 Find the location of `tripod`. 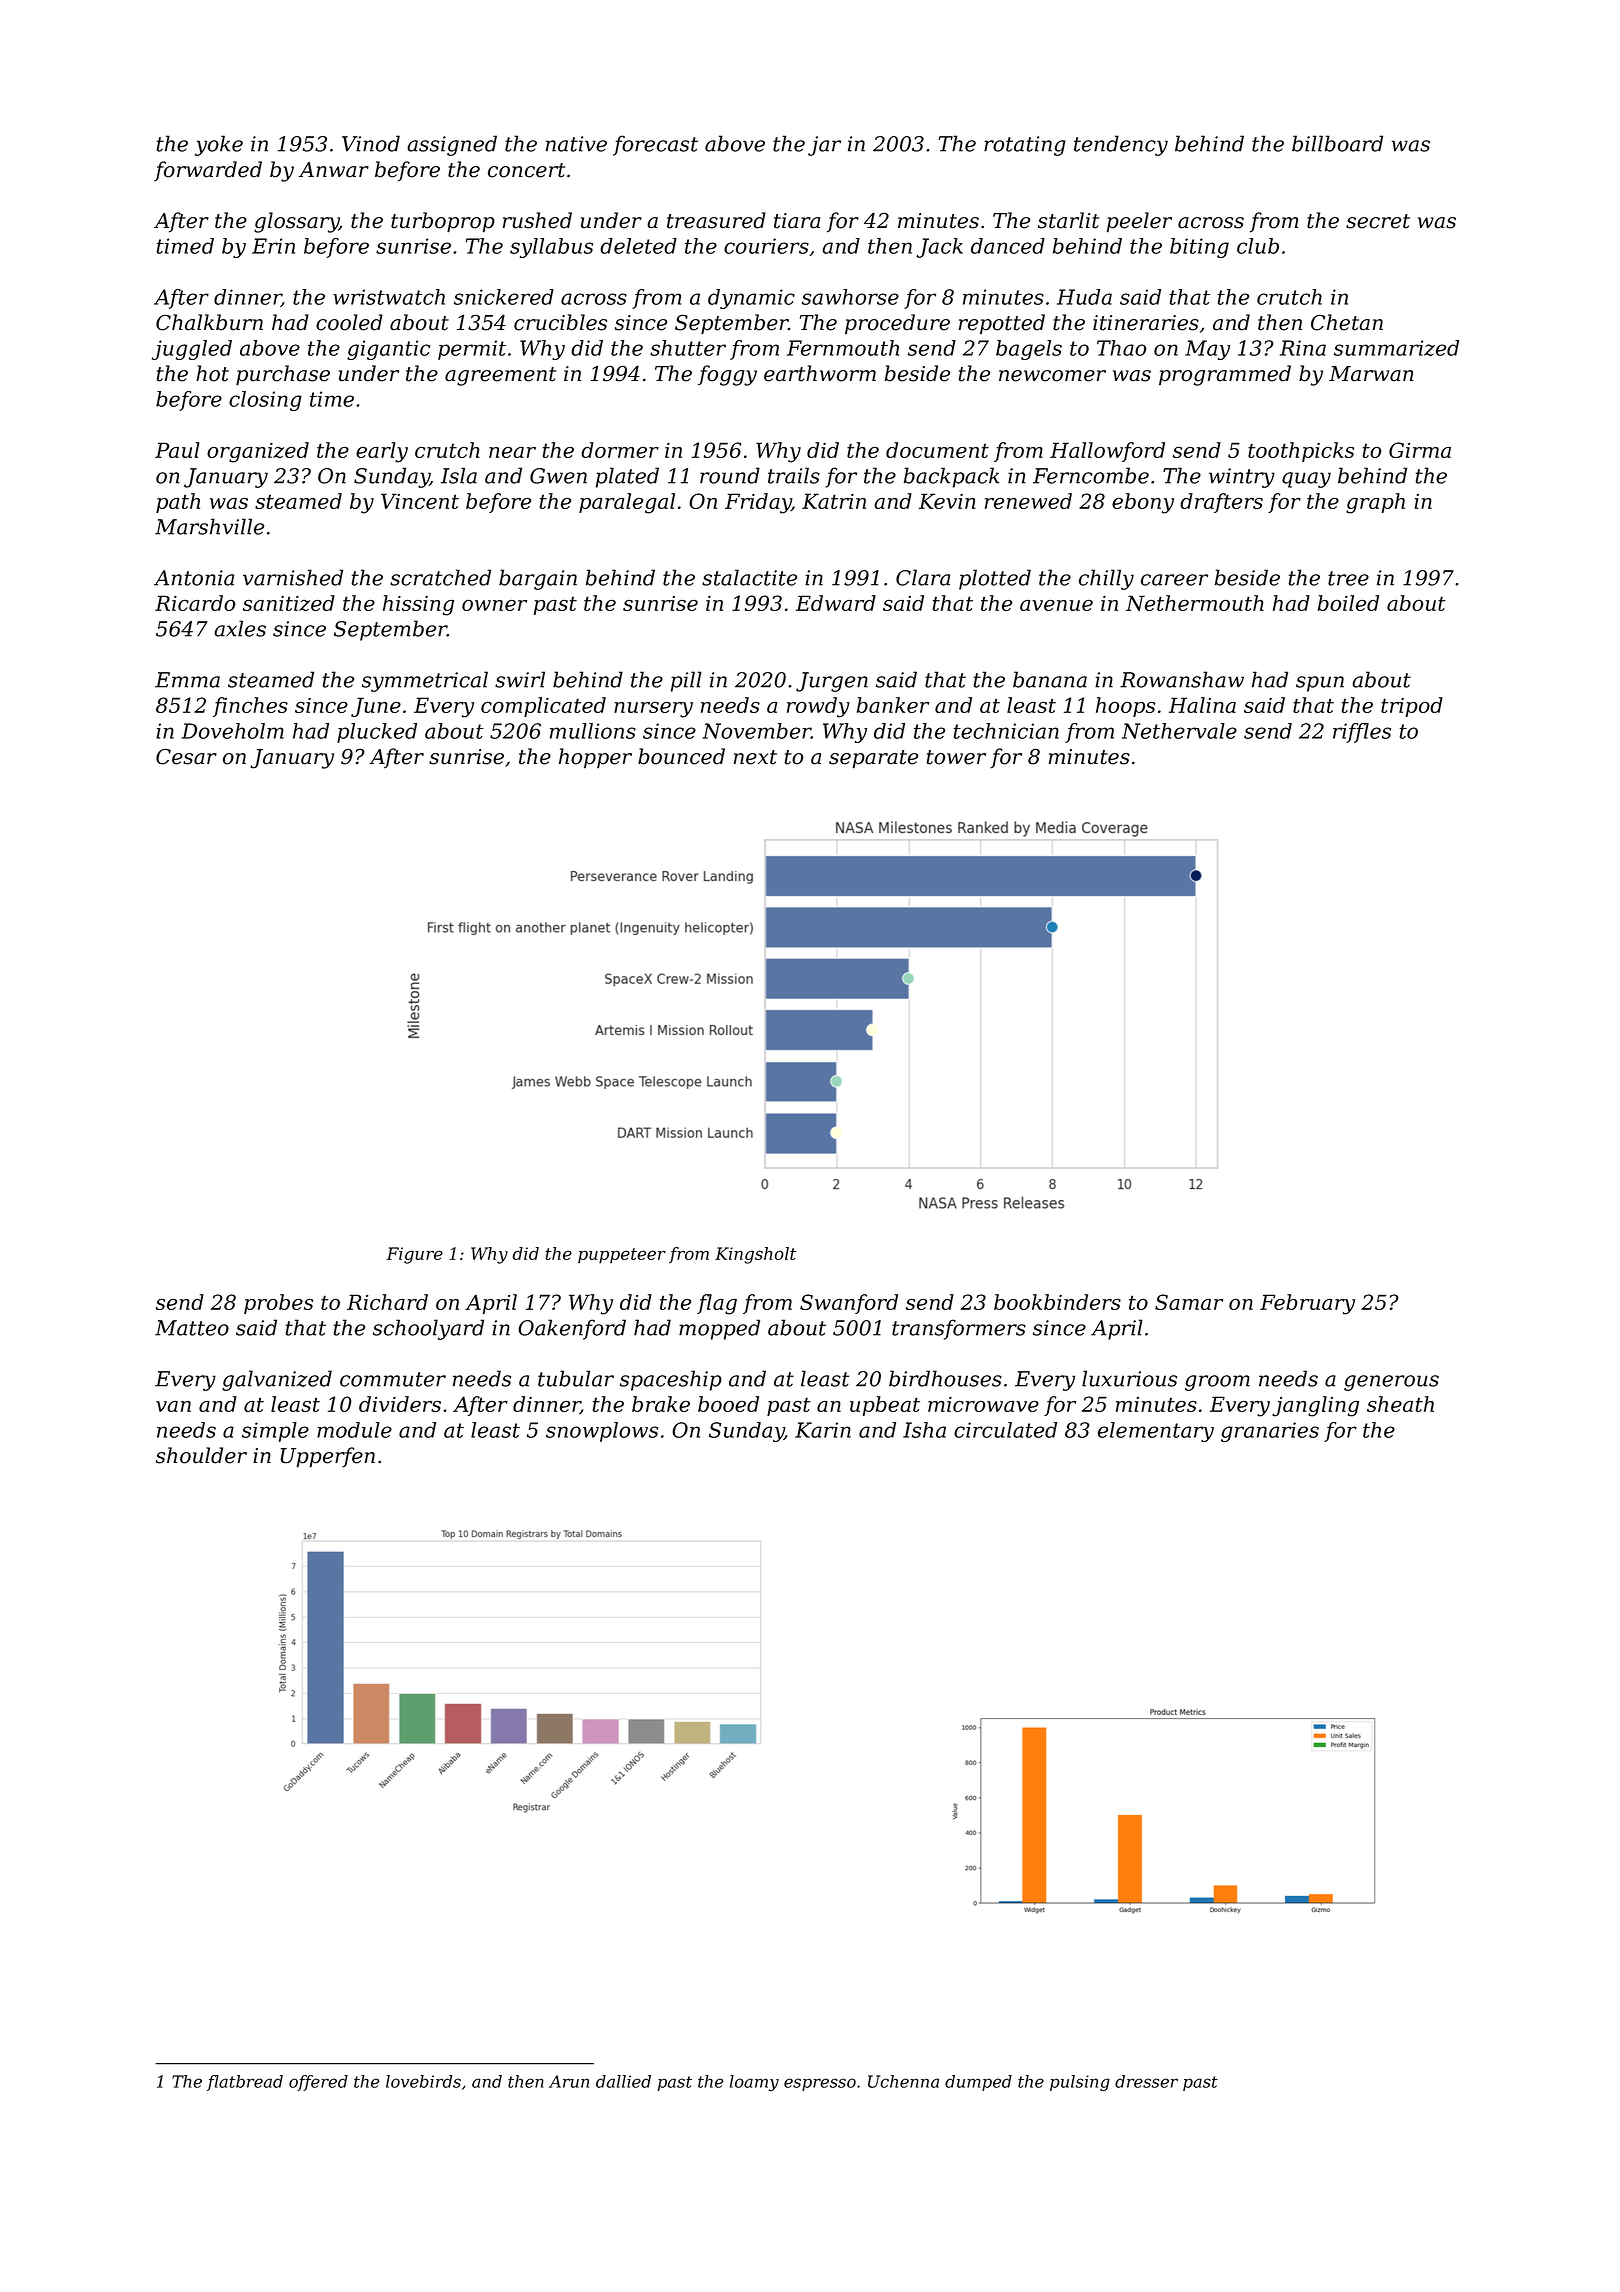

tripod is located at coordinates (1412, 707).
